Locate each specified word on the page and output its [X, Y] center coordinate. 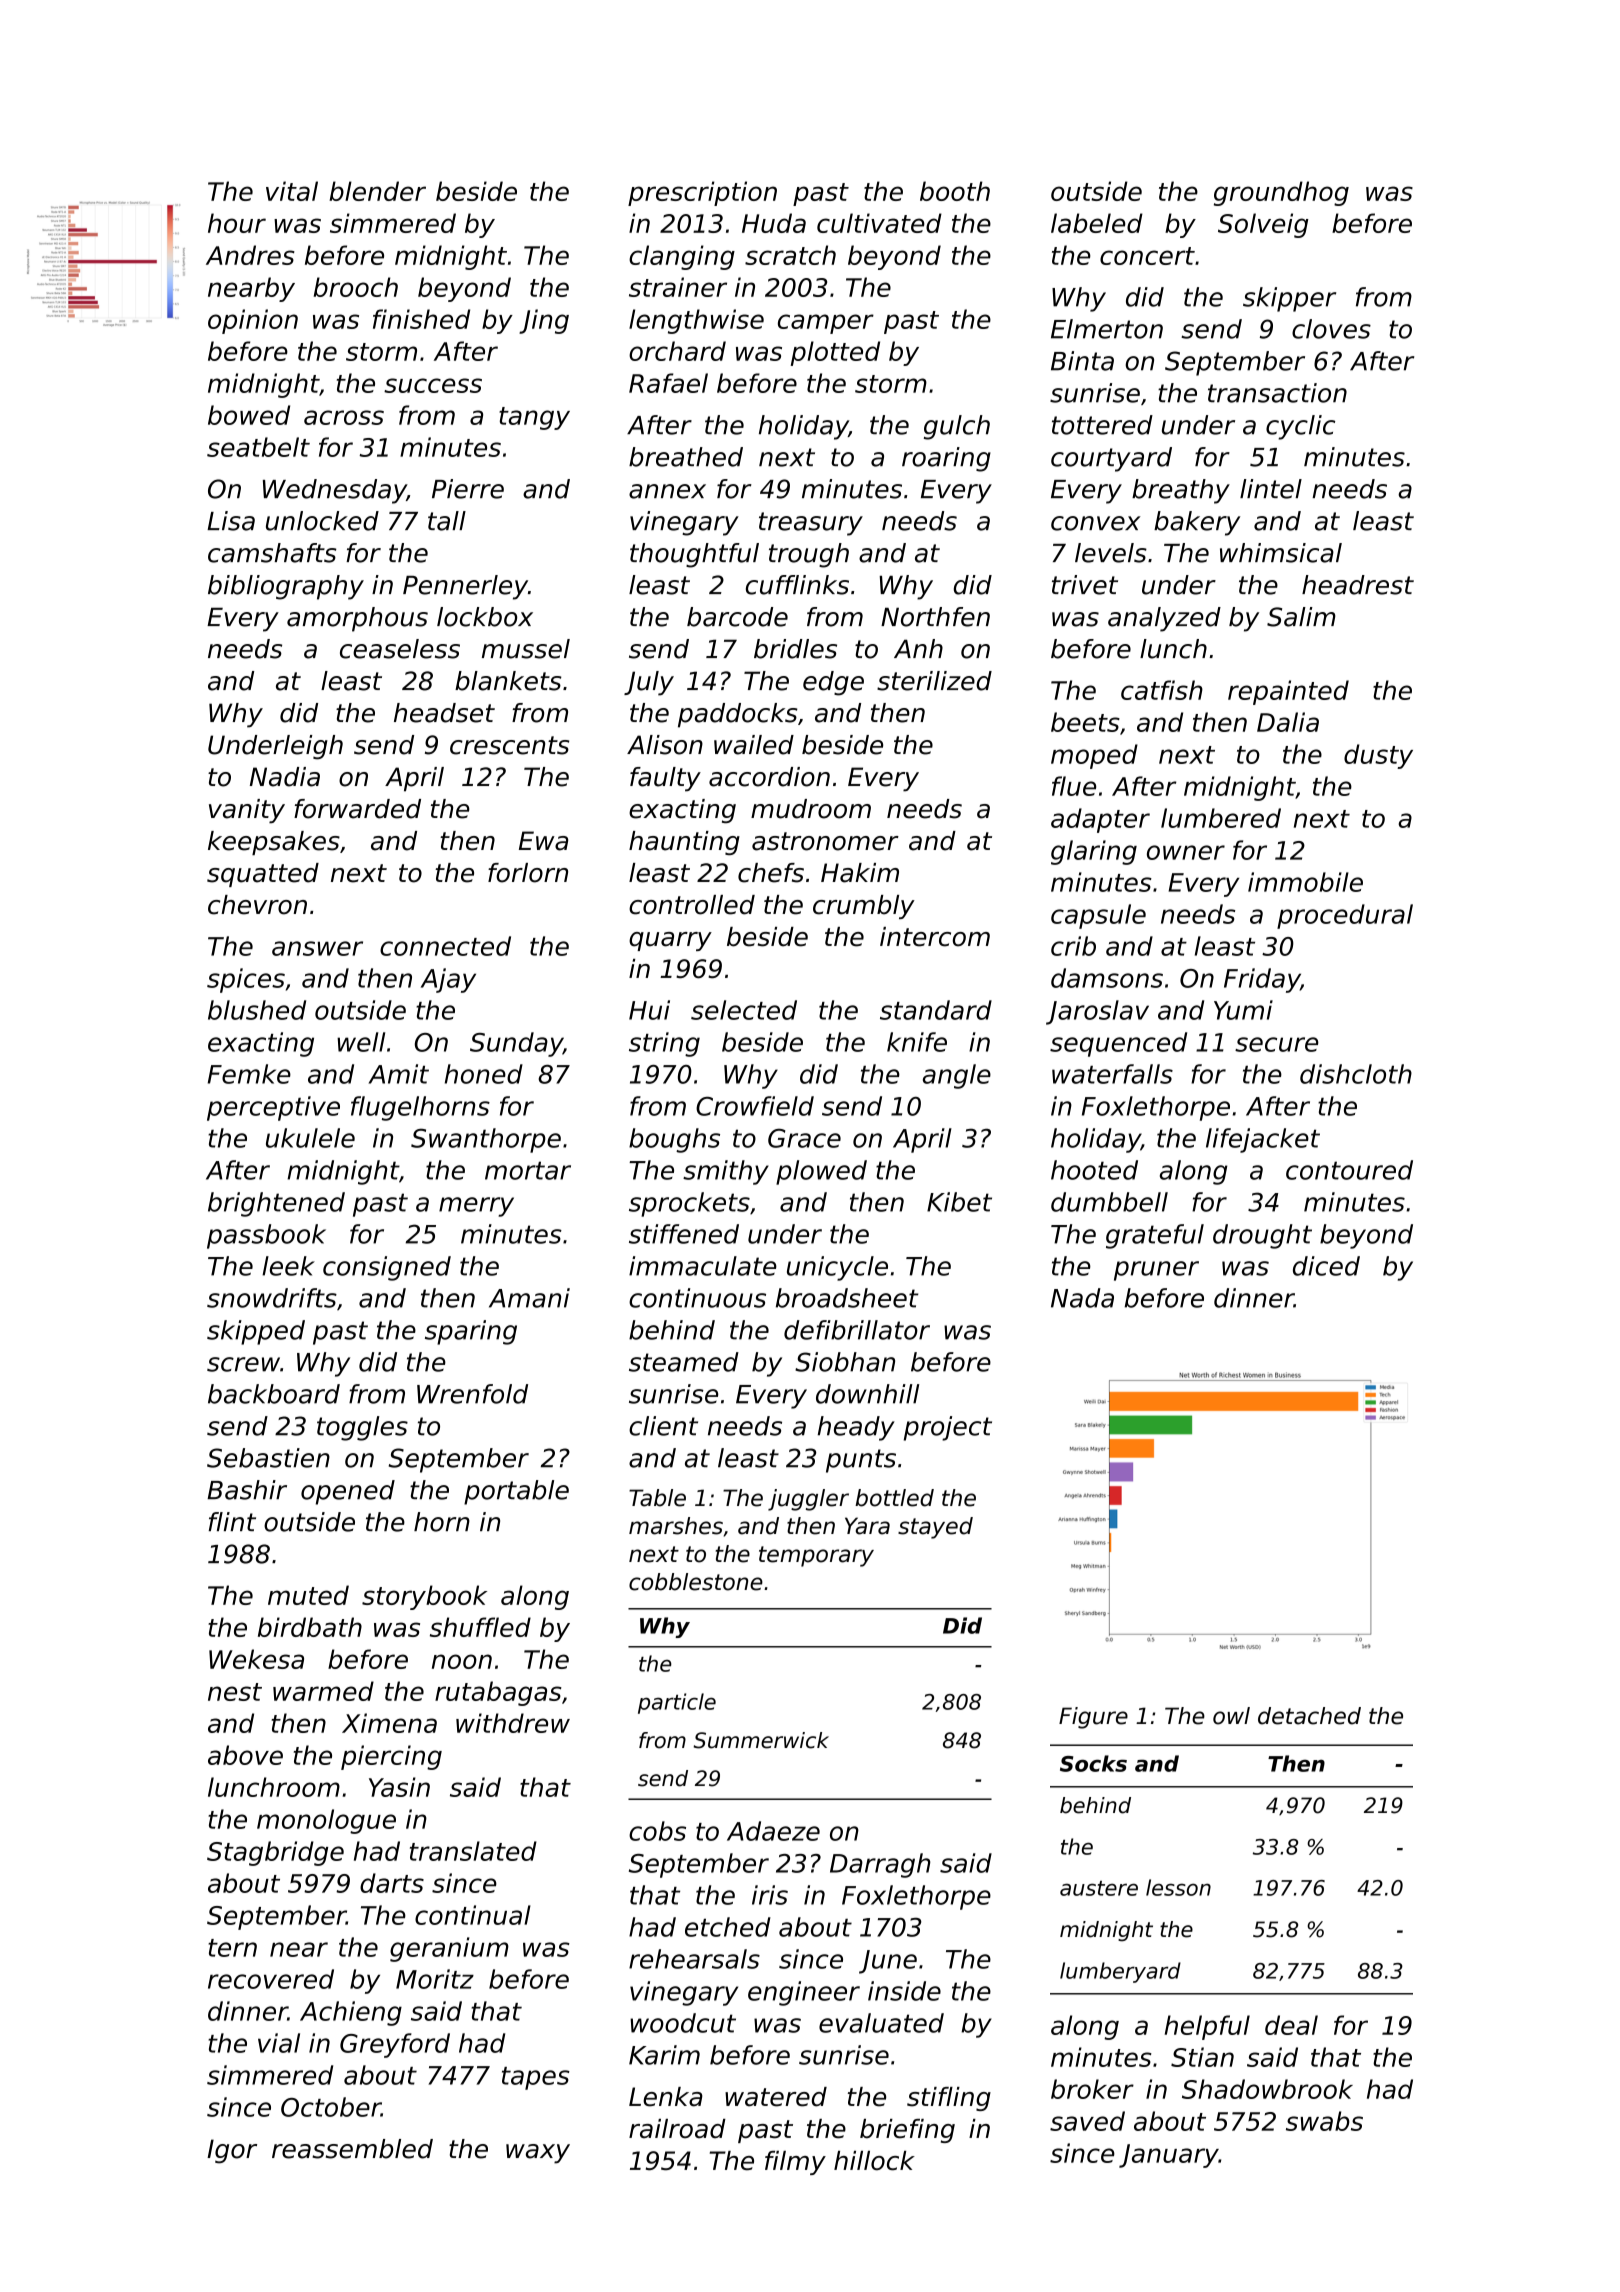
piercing [391, 1757]
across [344, 417]
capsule [1098, 916]
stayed [935, 1528]
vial [279, 2043]
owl [1231, 1716]
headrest [1358, 585]
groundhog [1281, 193]
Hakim [860, 873]
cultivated [879, 223]
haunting [684, 843]
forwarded [357, 809]
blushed [257, 1010]
